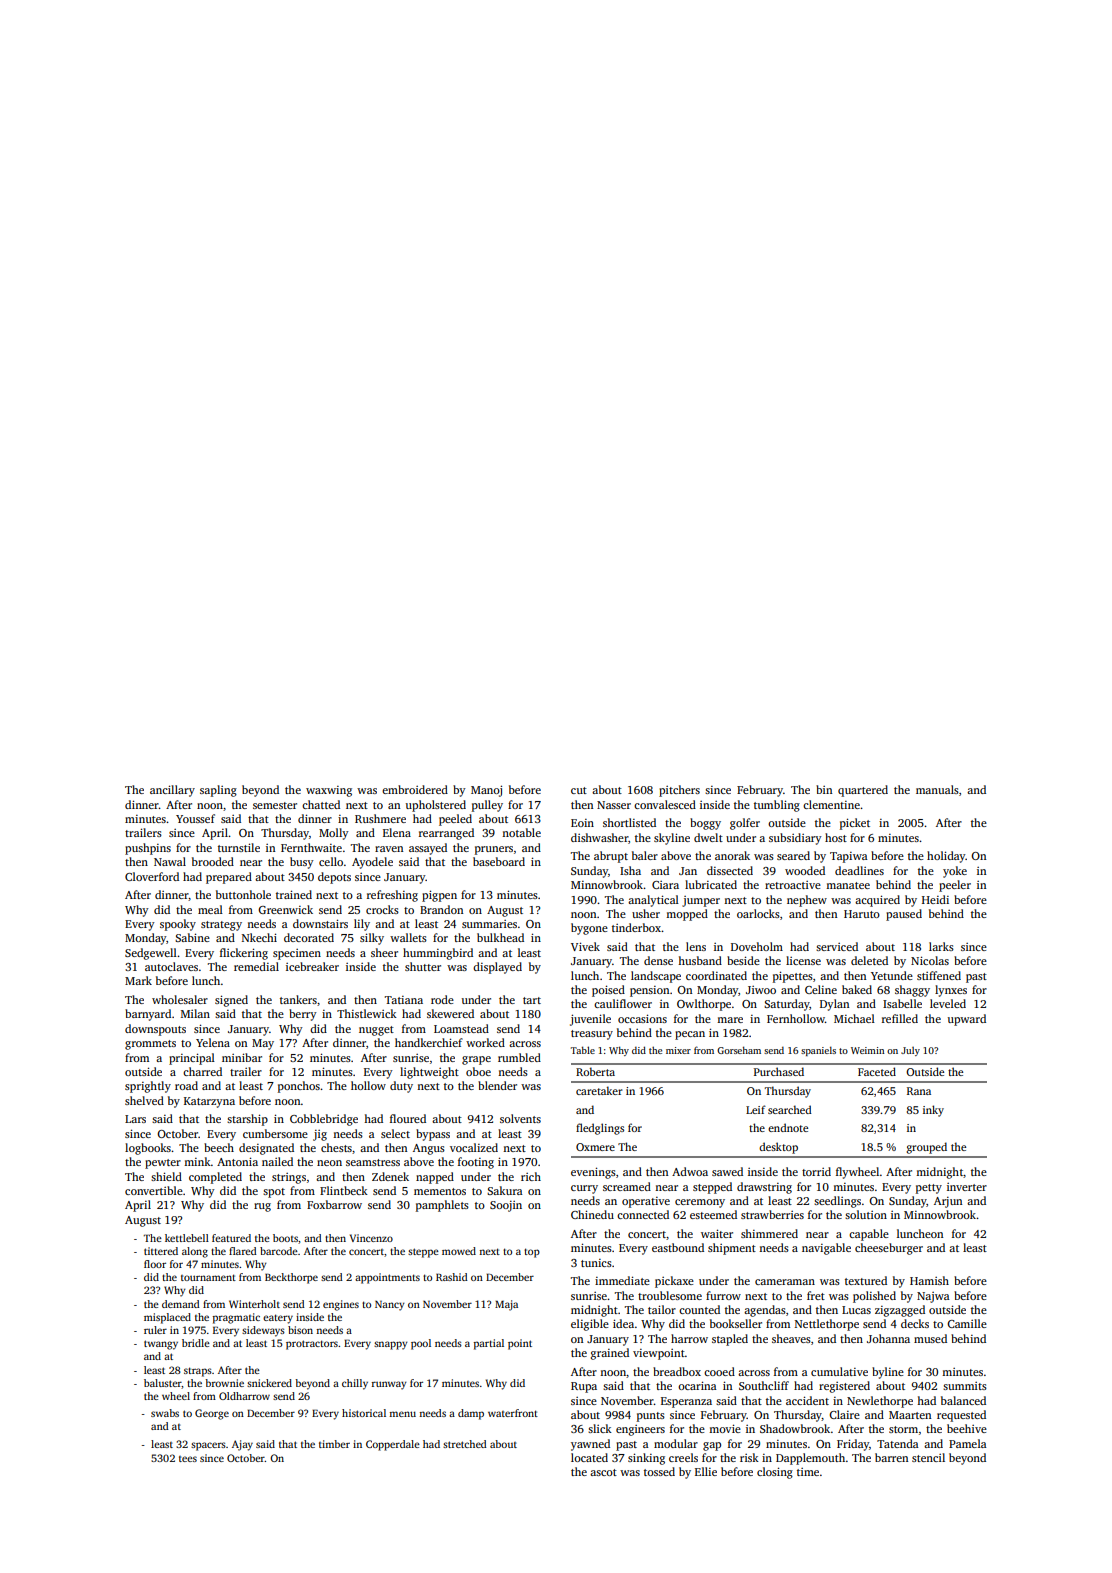 This image has height=1573, width=1112. I want to click on engineers, so click(640, 1430).
